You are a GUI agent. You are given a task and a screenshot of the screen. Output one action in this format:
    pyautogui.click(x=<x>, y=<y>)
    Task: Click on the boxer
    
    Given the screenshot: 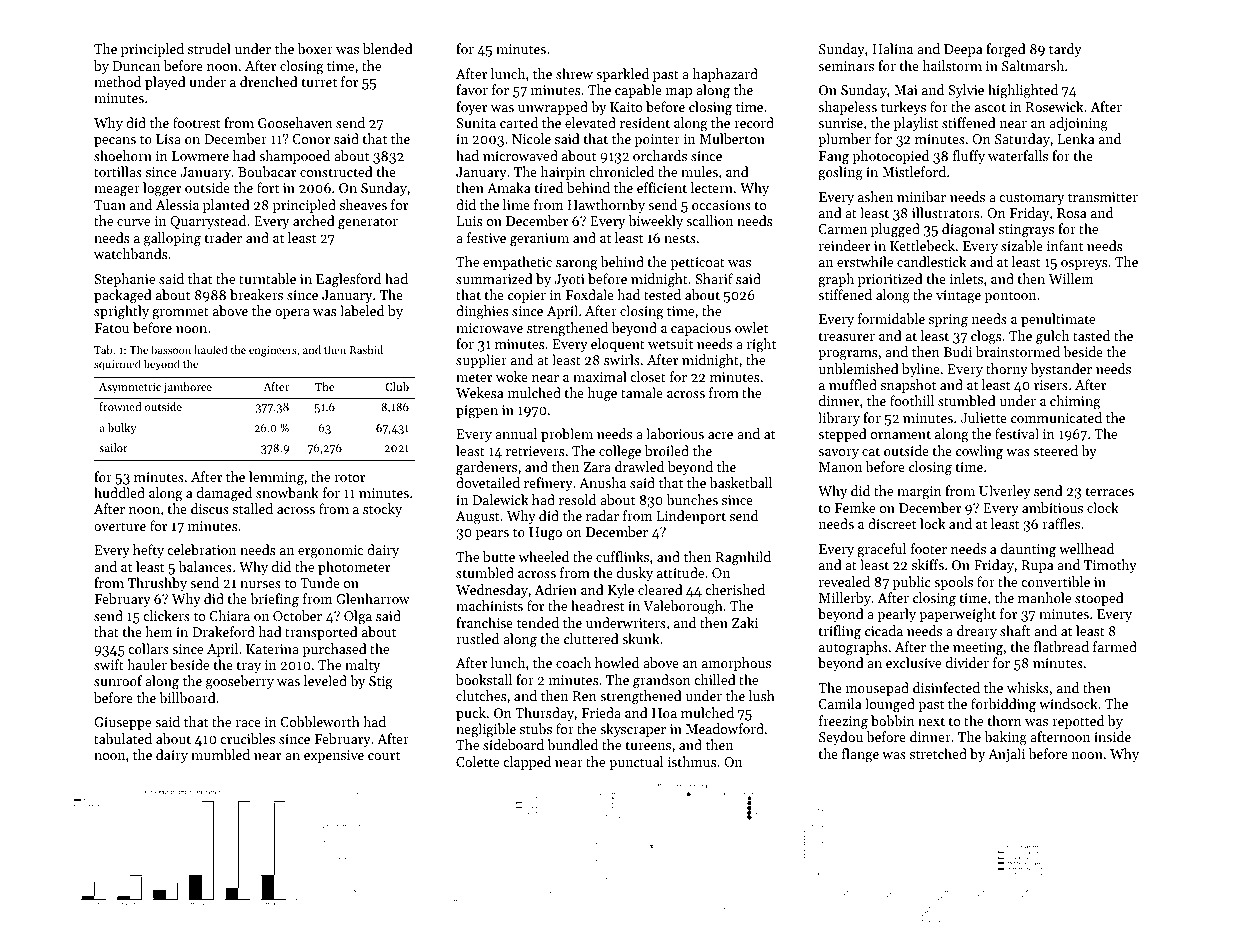 What is the action you would take?
    pyautogui.click(x=315, y=48)
